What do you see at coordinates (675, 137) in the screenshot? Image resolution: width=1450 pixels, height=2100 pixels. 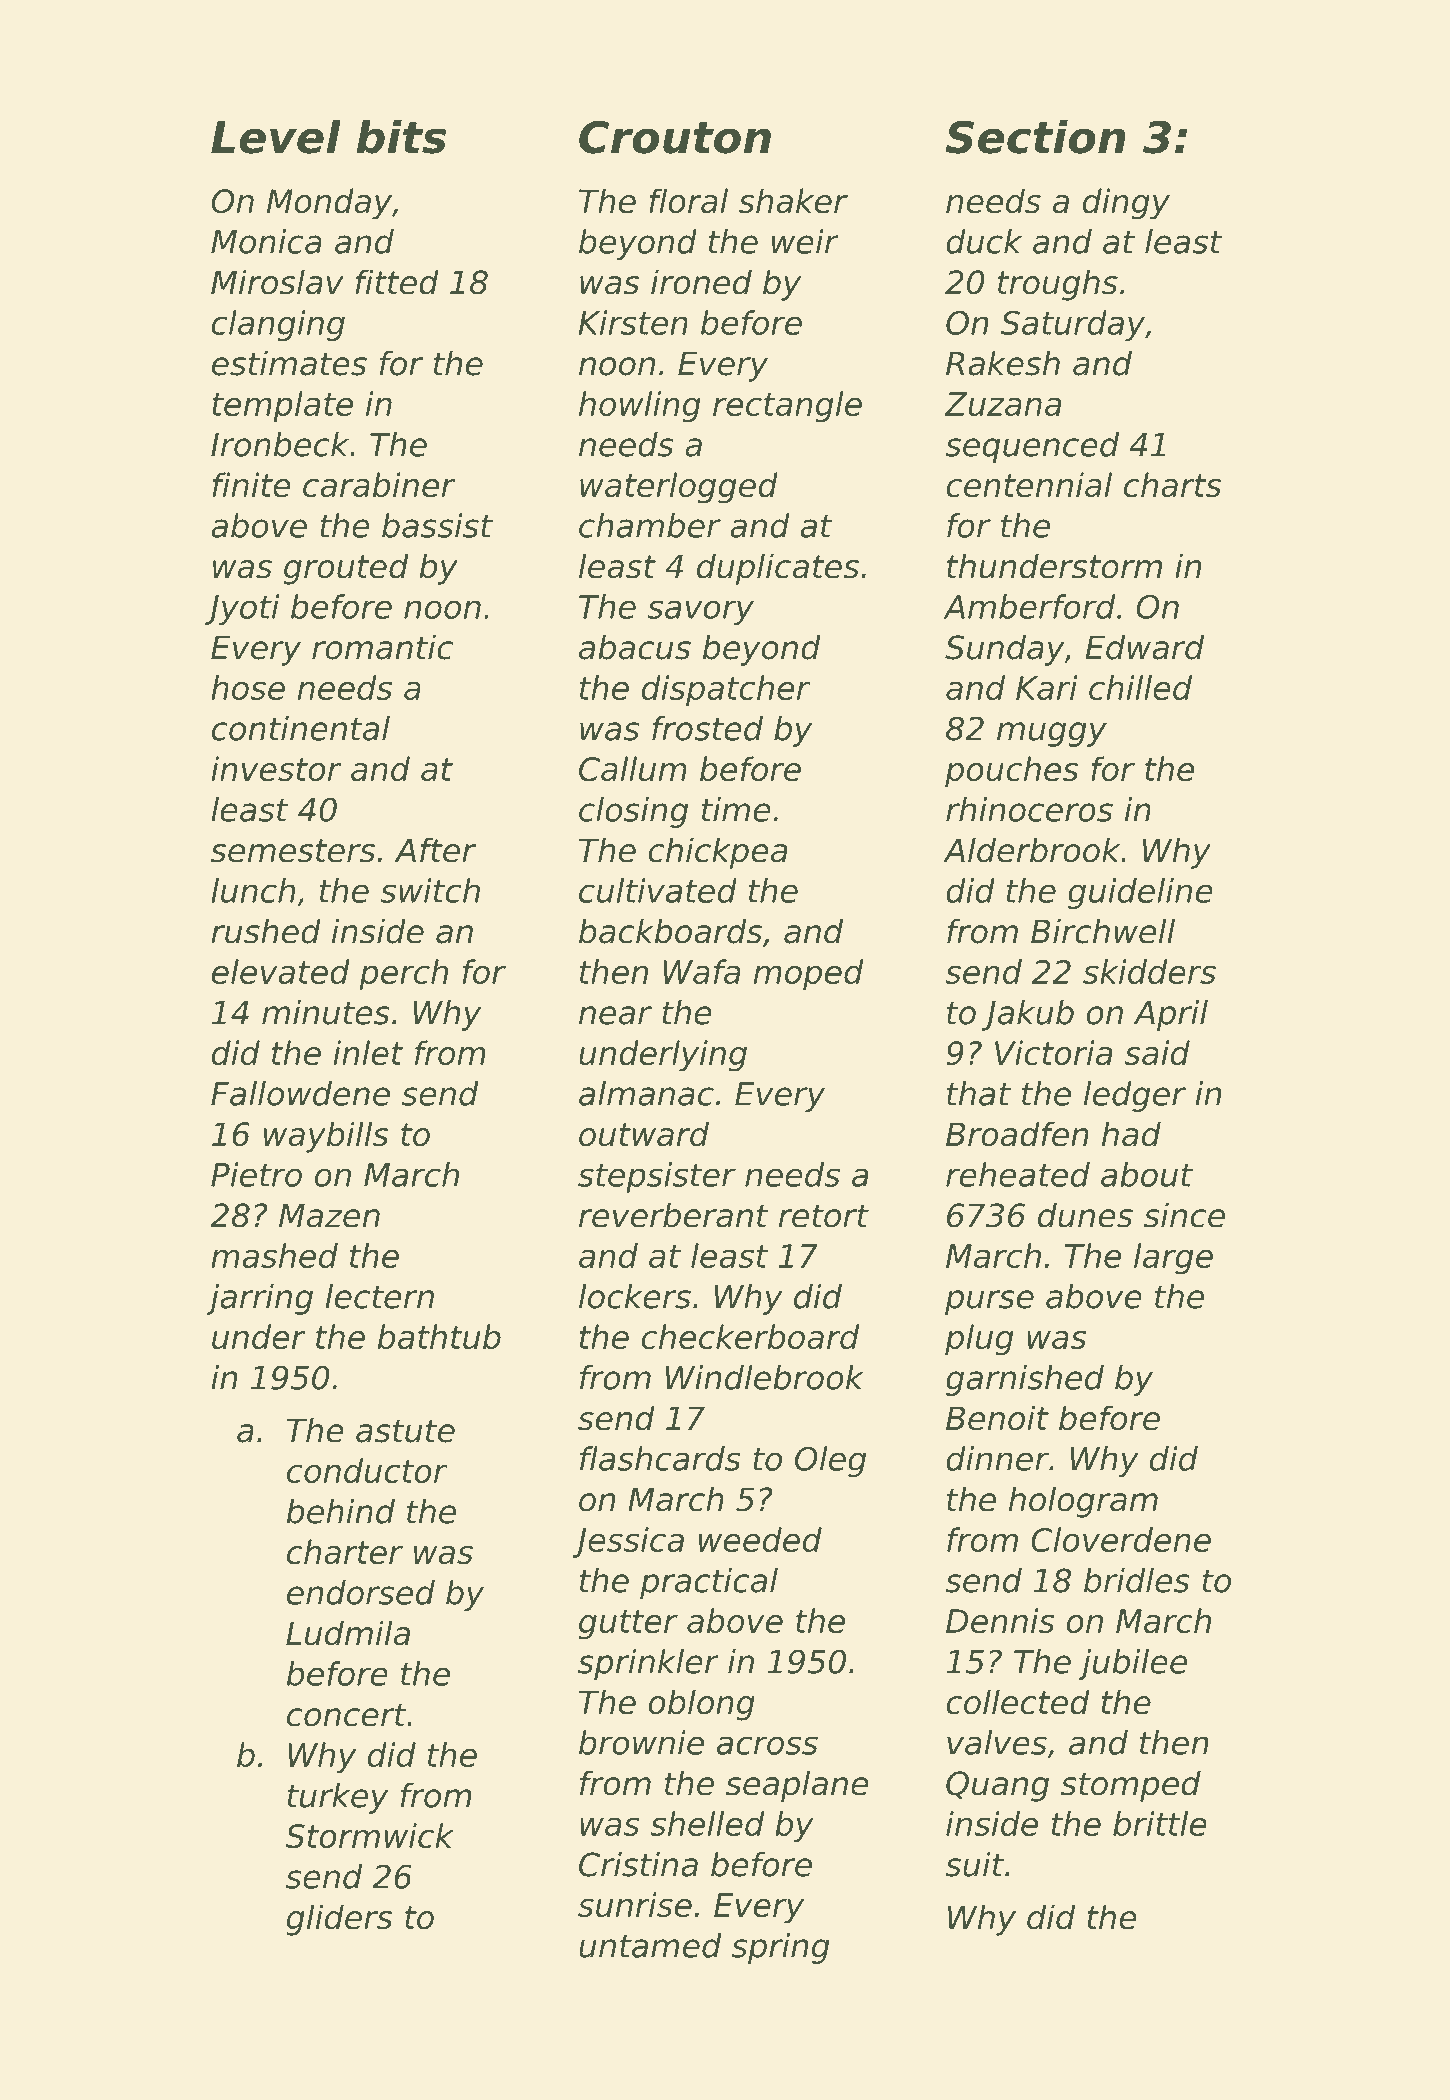 I see `Crouton` at bounding box center [675, 137].
